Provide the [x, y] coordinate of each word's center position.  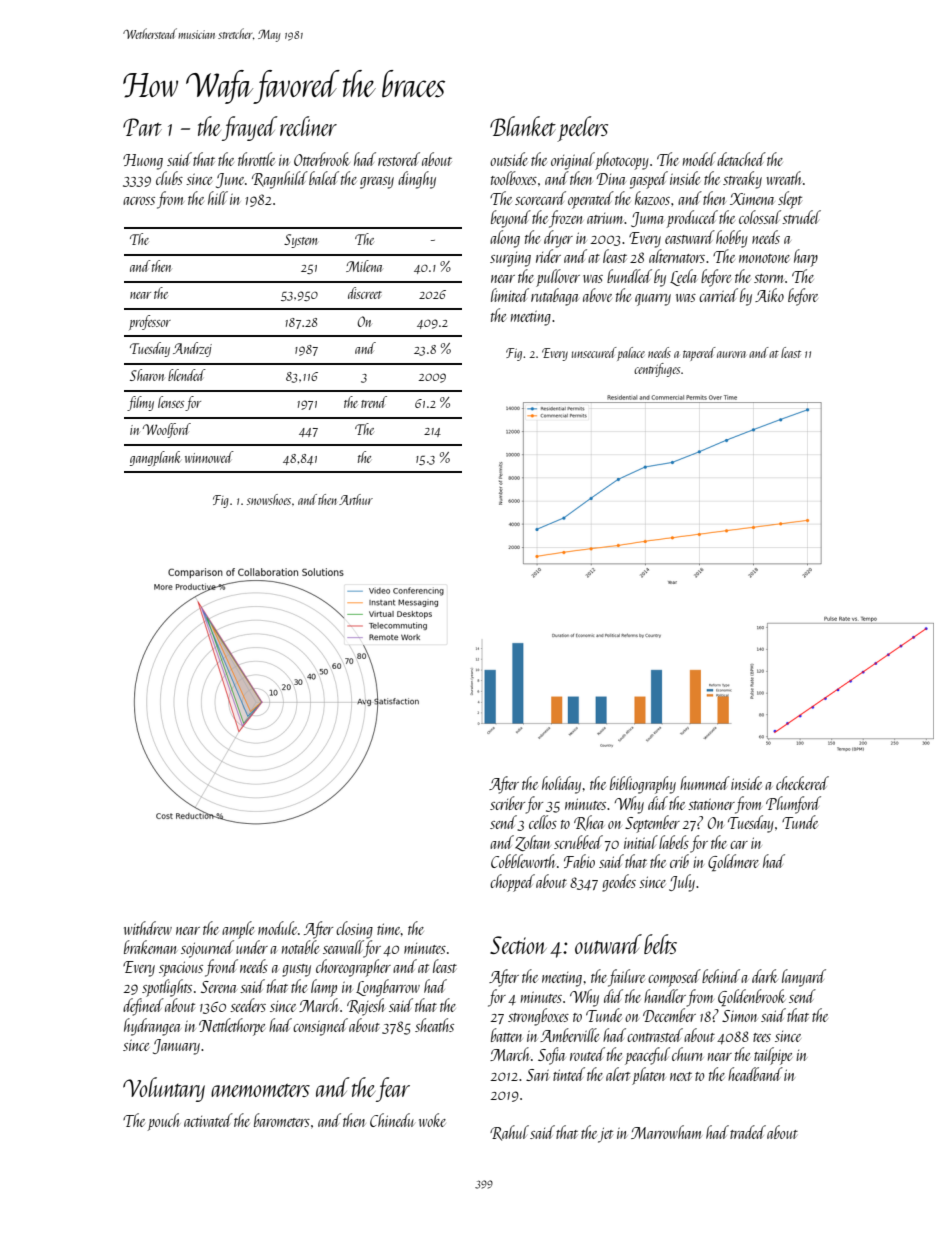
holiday [561, 785]
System [300, 241]
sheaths [434, 1025]
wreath [784, 178]
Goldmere [733, 862]
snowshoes [269, 499]
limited [510, 295]
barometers [282, 1120]
